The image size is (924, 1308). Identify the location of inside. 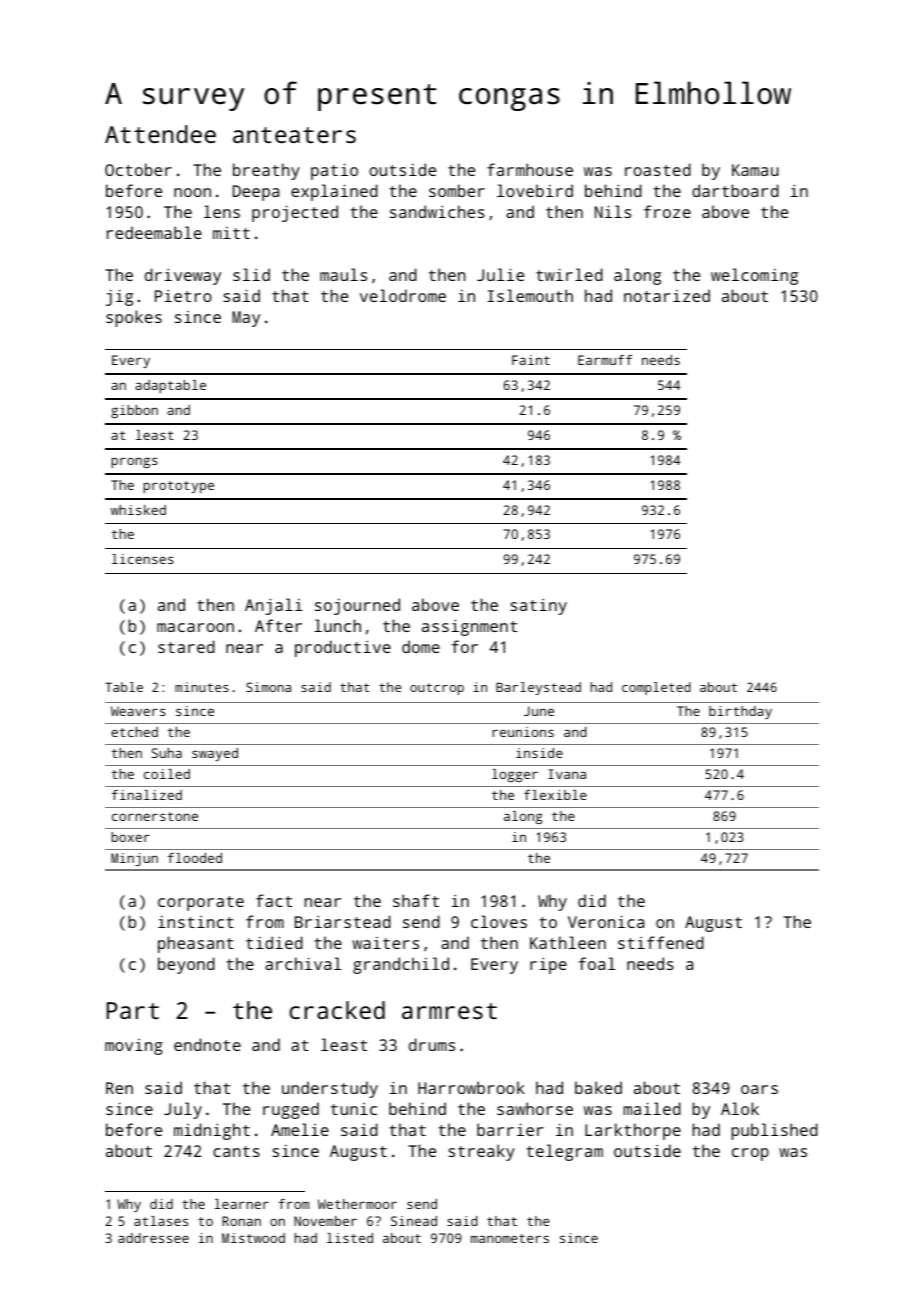
(539, 753).
